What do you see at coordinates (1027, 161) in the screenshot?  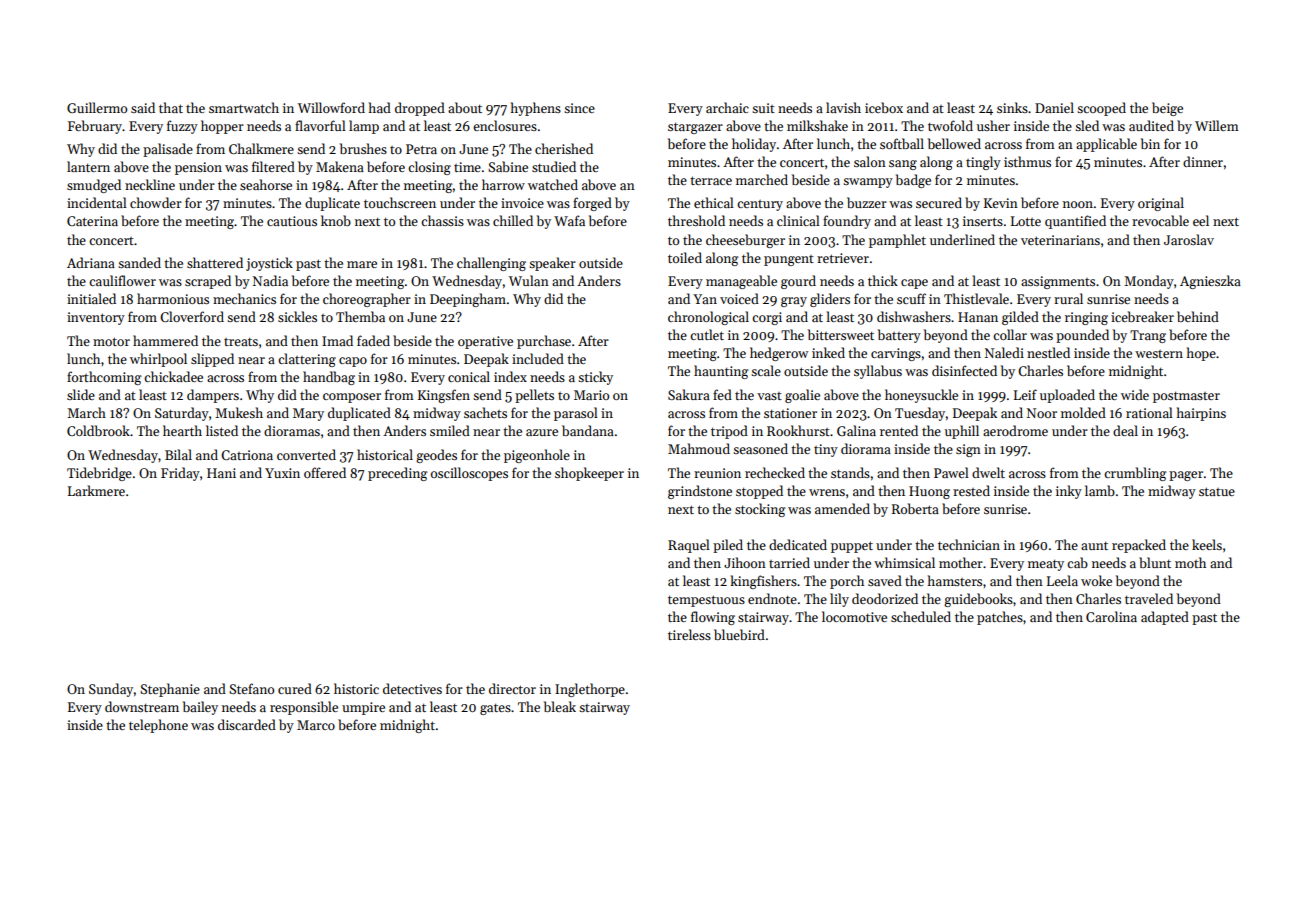 I see `isthmus` at bounding box center [1027, 161].
